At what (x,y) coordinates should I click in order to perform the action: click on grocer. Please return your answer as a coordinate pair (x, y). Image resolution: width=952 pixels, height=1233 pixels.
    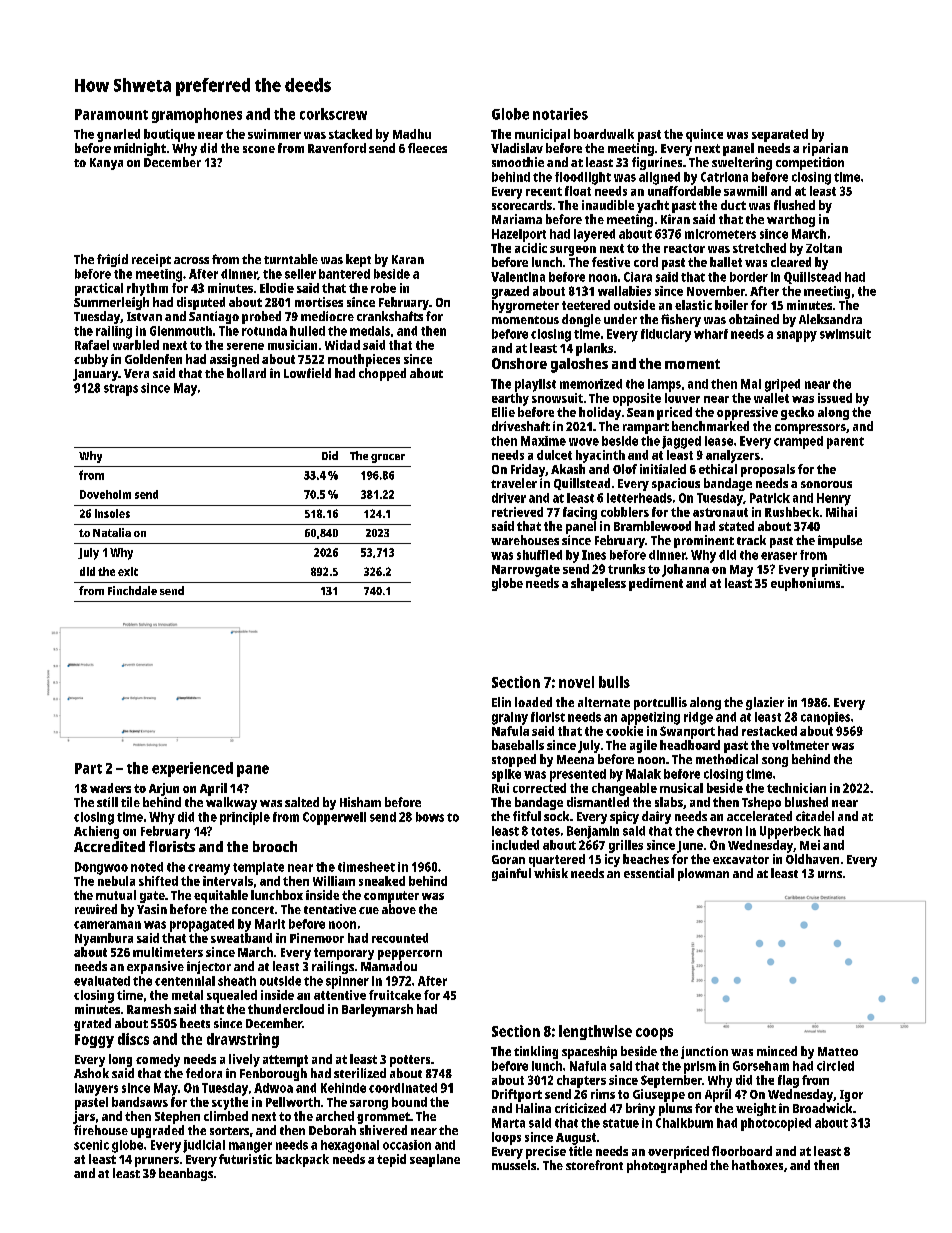
    Looking at the image, I should click on (388, 458).
